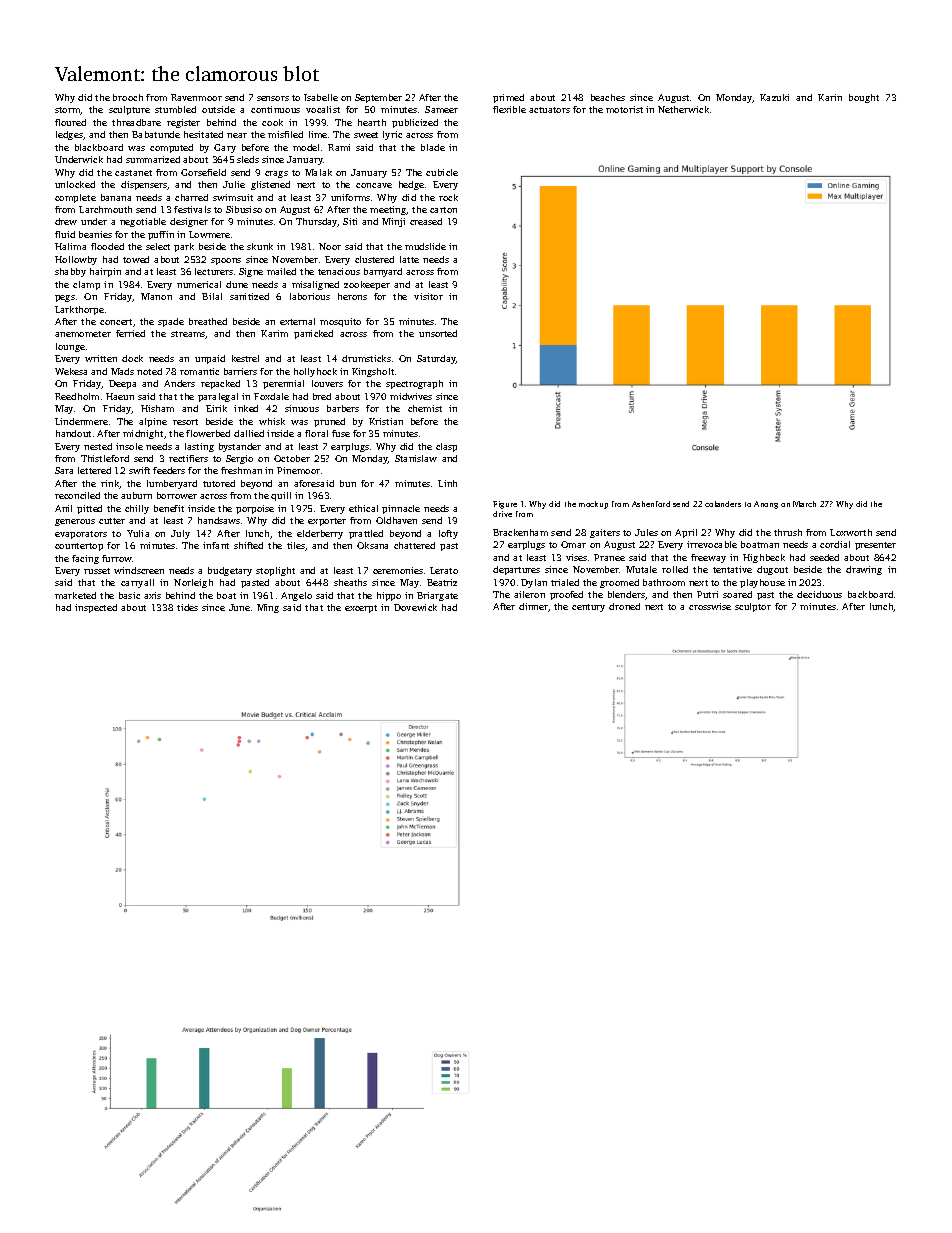 This page has width=952, height=1233. What do you see at coordinates (428, 296) in the page?
I see `visitor` at bounding box center [428, 296].
